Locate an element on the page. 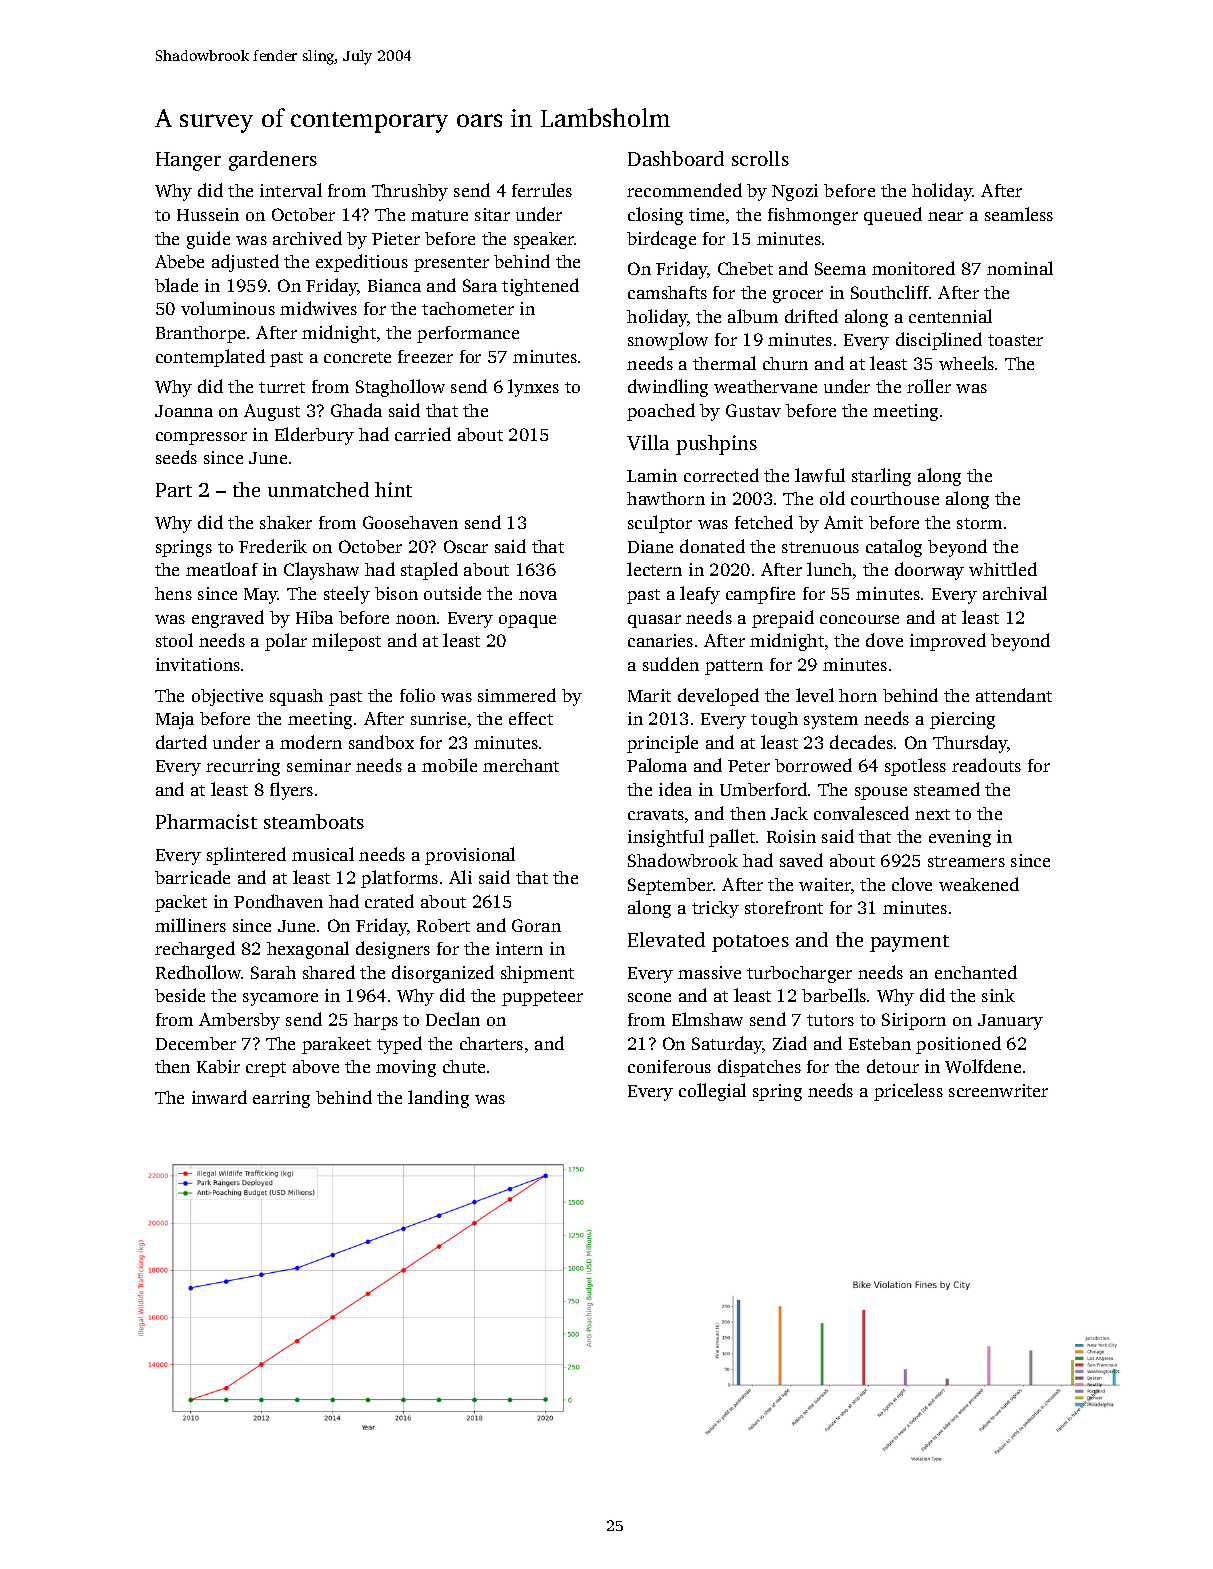 The image size is (1213, 1569). Ngozi is located at coordinates (795, 192).
